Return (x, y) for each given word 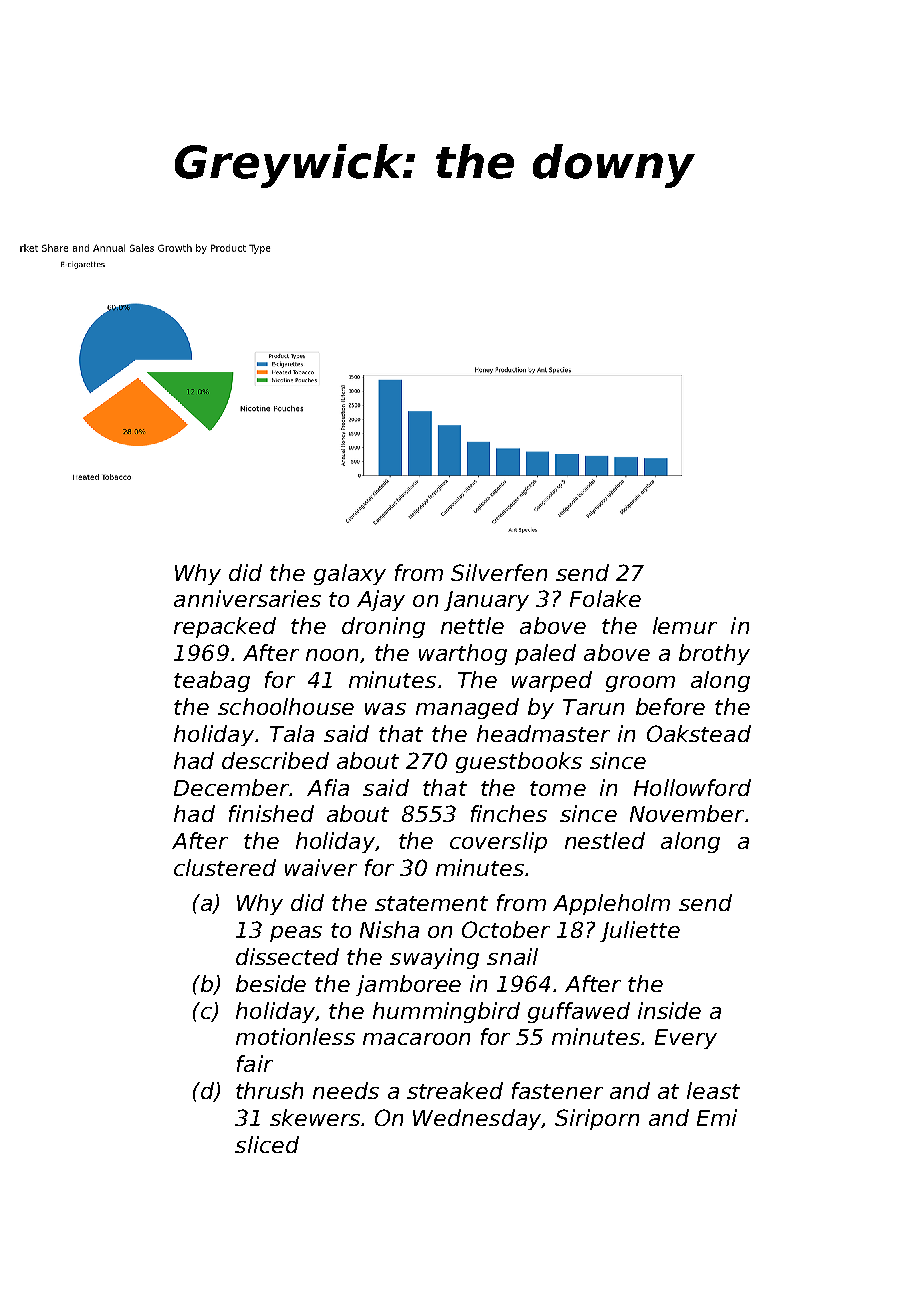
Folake (605, 598)
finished (271, 813)
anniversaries (247, 598)
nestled (605, 840)
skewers (315, 1117)
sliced (267, 1144)
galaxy (350, 574)
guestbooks (519, 762)
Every (686, 1039)
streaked (455, 1090)
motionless (295, 1036)
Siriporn (597, 1119)
